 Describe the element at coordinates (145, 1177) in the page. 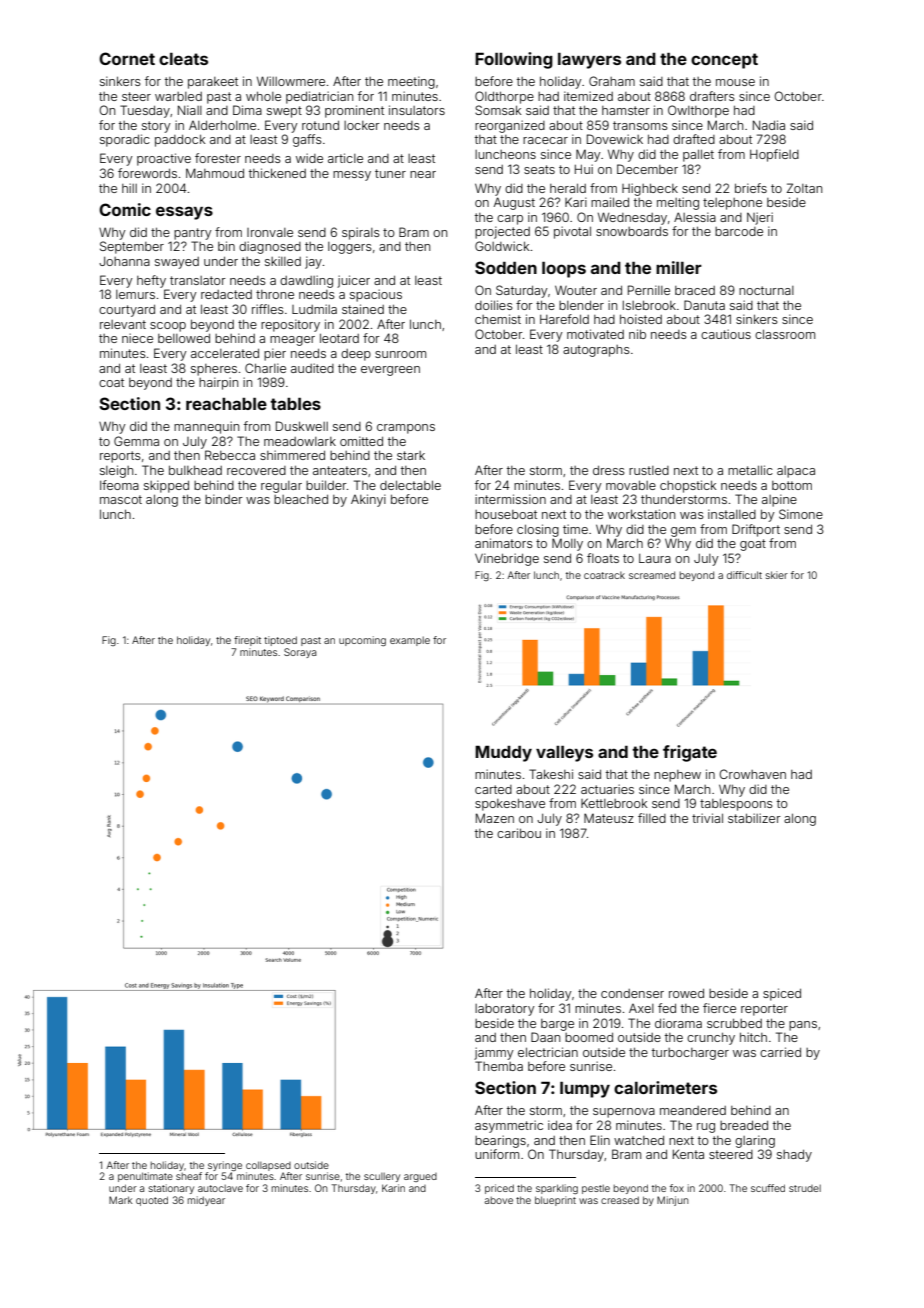

I see `penultimate` at that location.
